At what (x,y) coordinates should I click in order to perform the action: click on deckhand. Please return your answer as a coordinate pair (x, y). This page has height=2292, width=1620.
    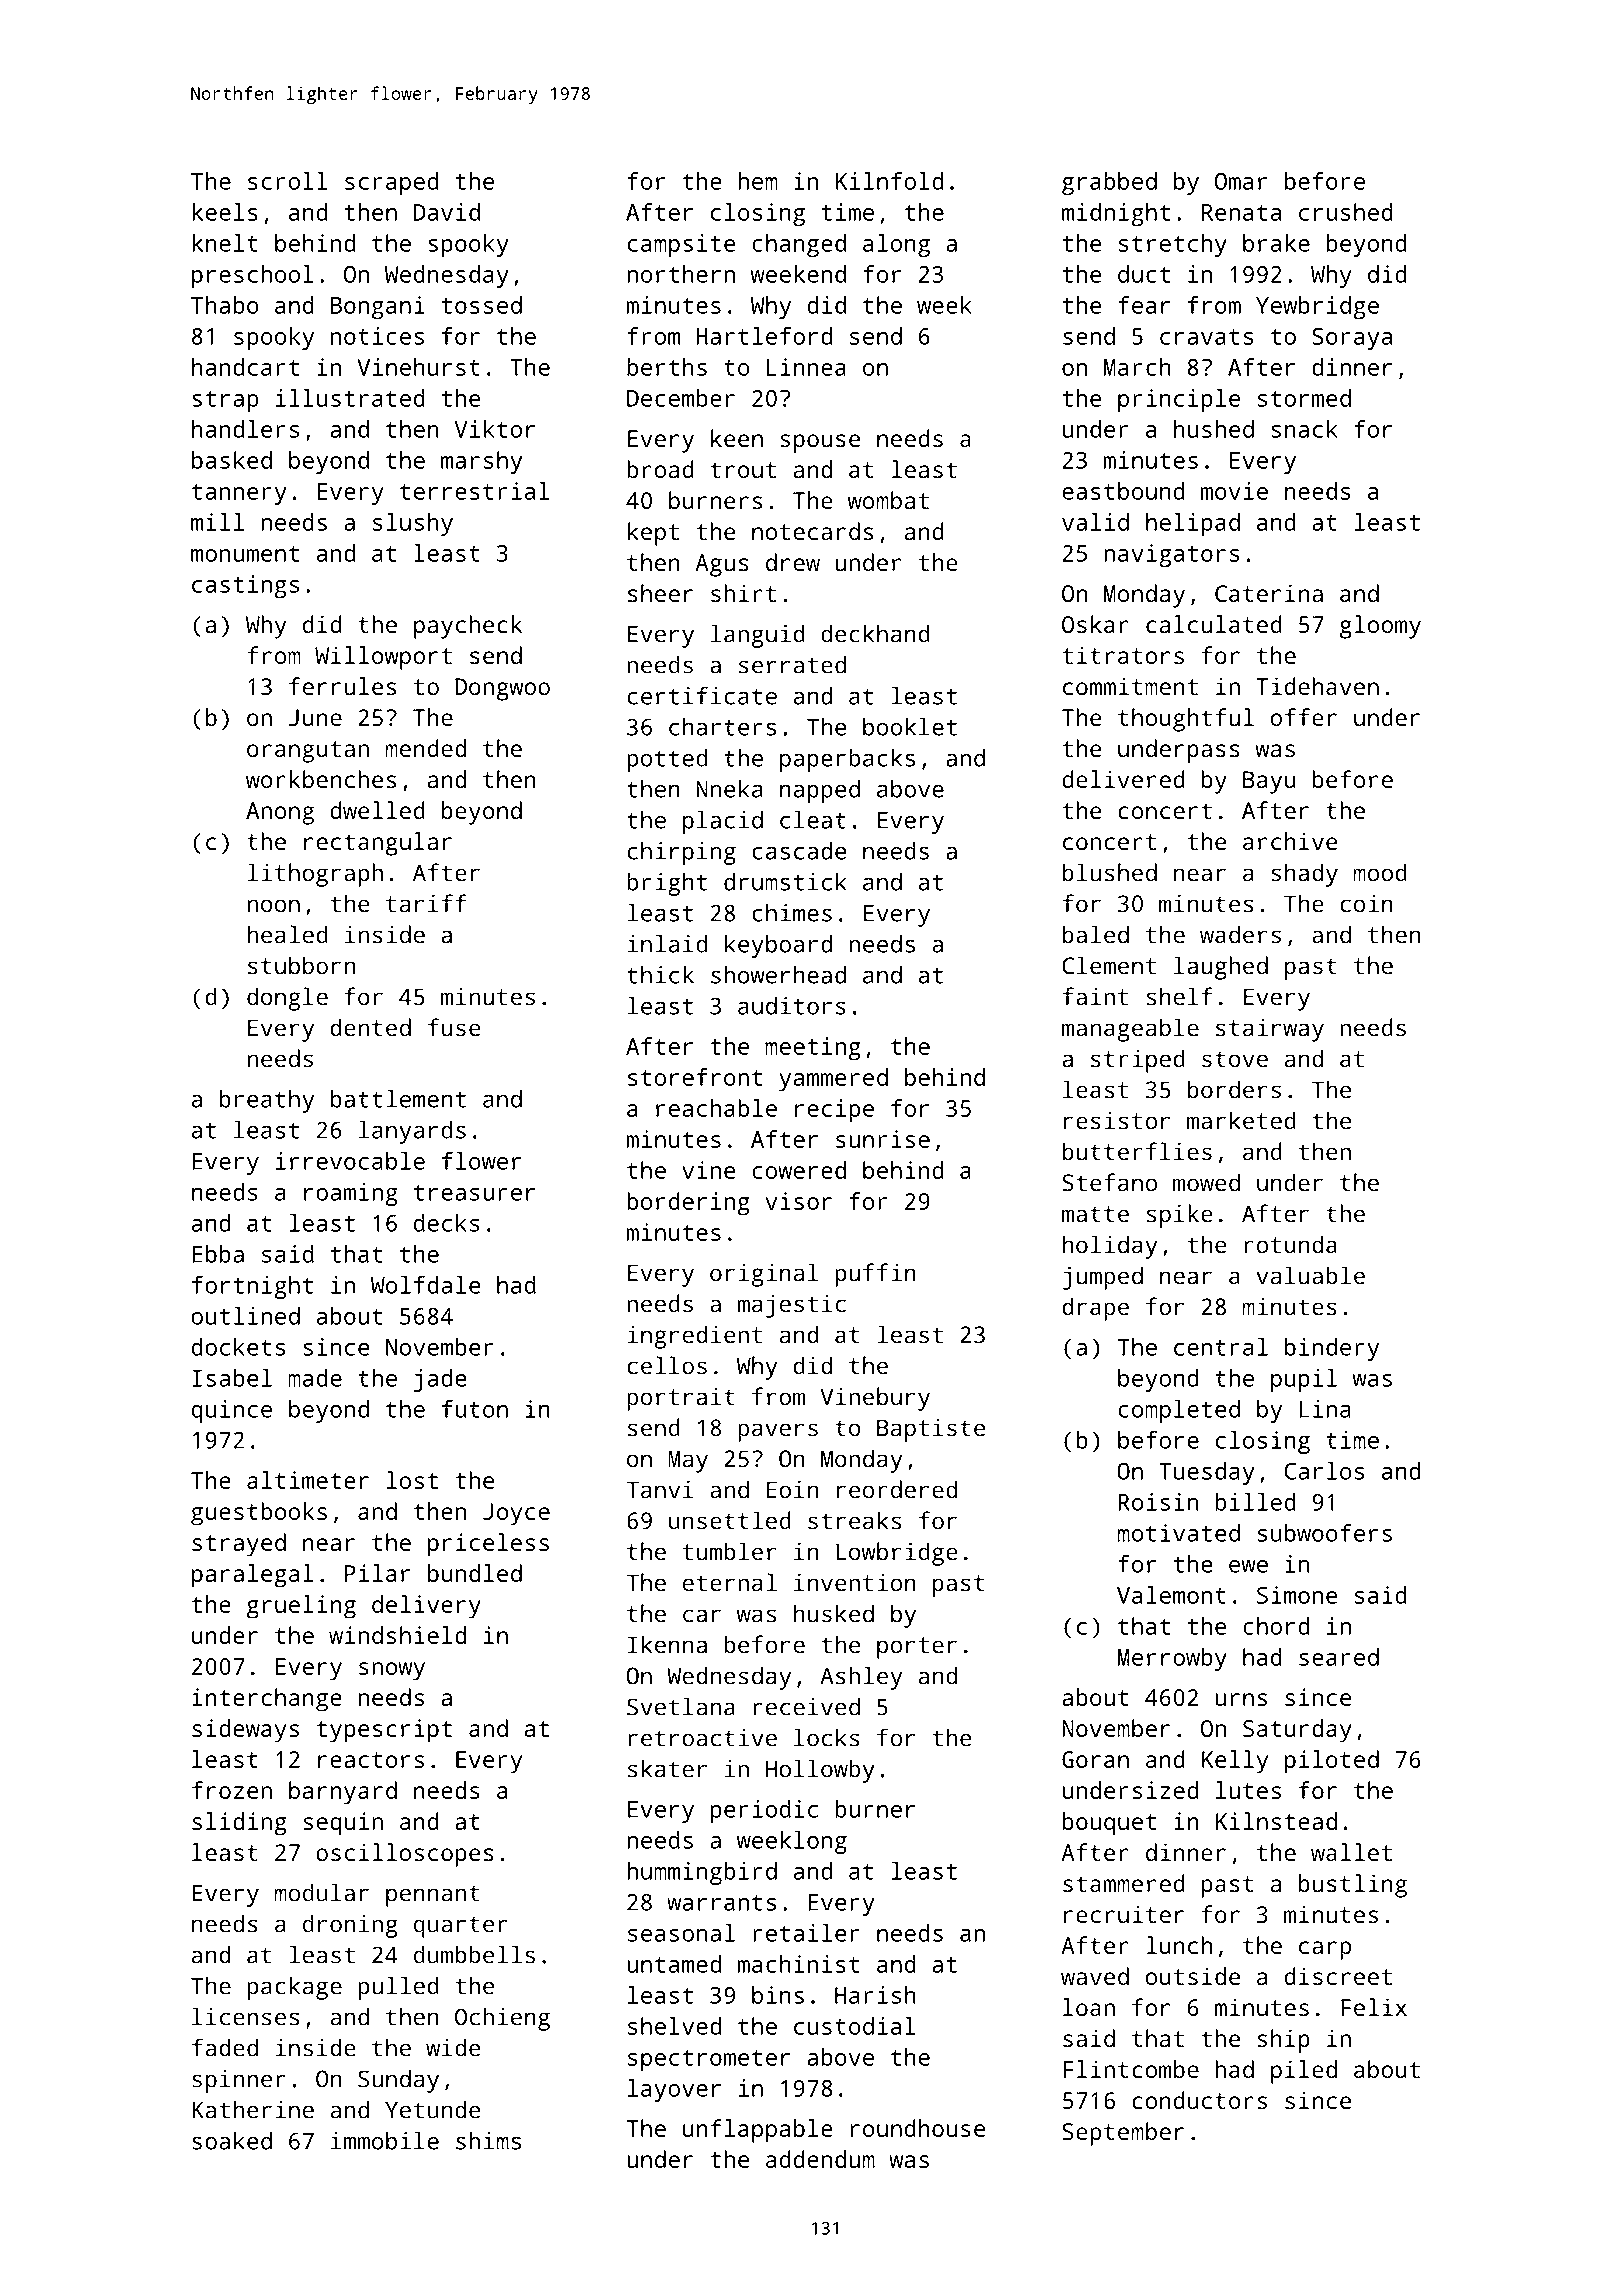
    Looking at the image, I should click on (875, 633).
